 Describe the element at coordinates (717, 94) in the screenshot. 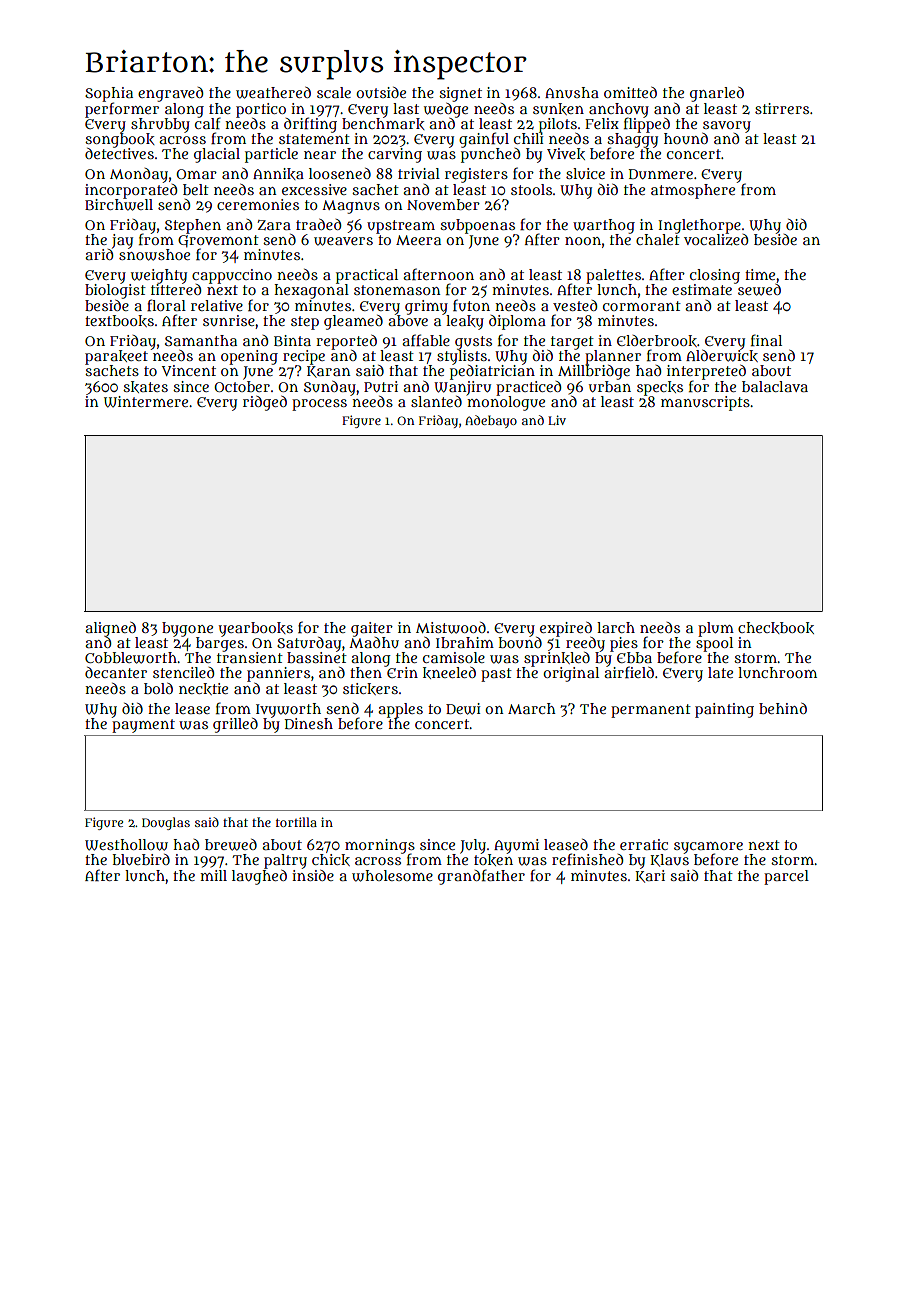

I see `gnarled` at that location.
